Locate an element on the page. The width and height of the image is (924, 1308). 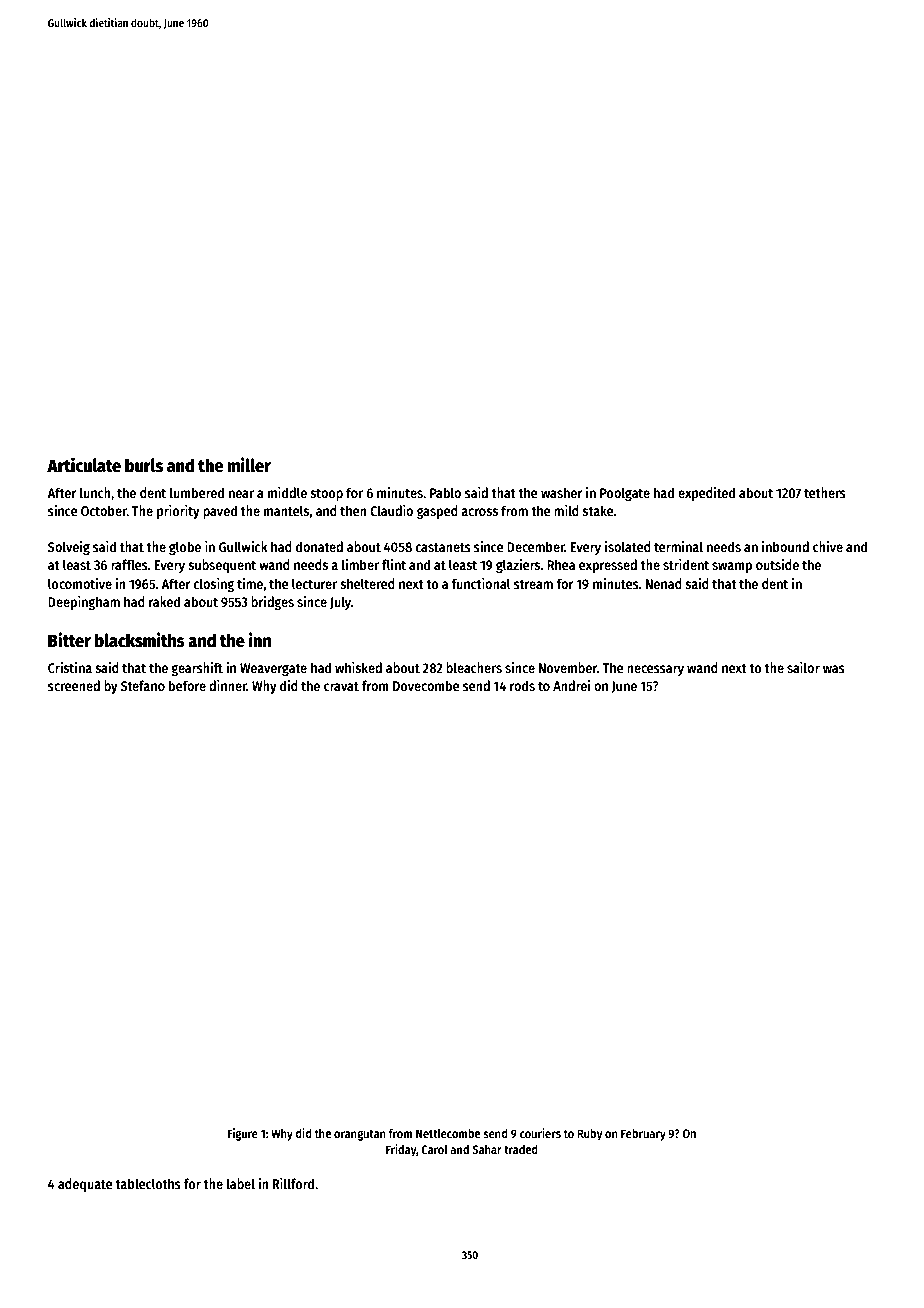
dinner is located at coordinates (228, 685).
